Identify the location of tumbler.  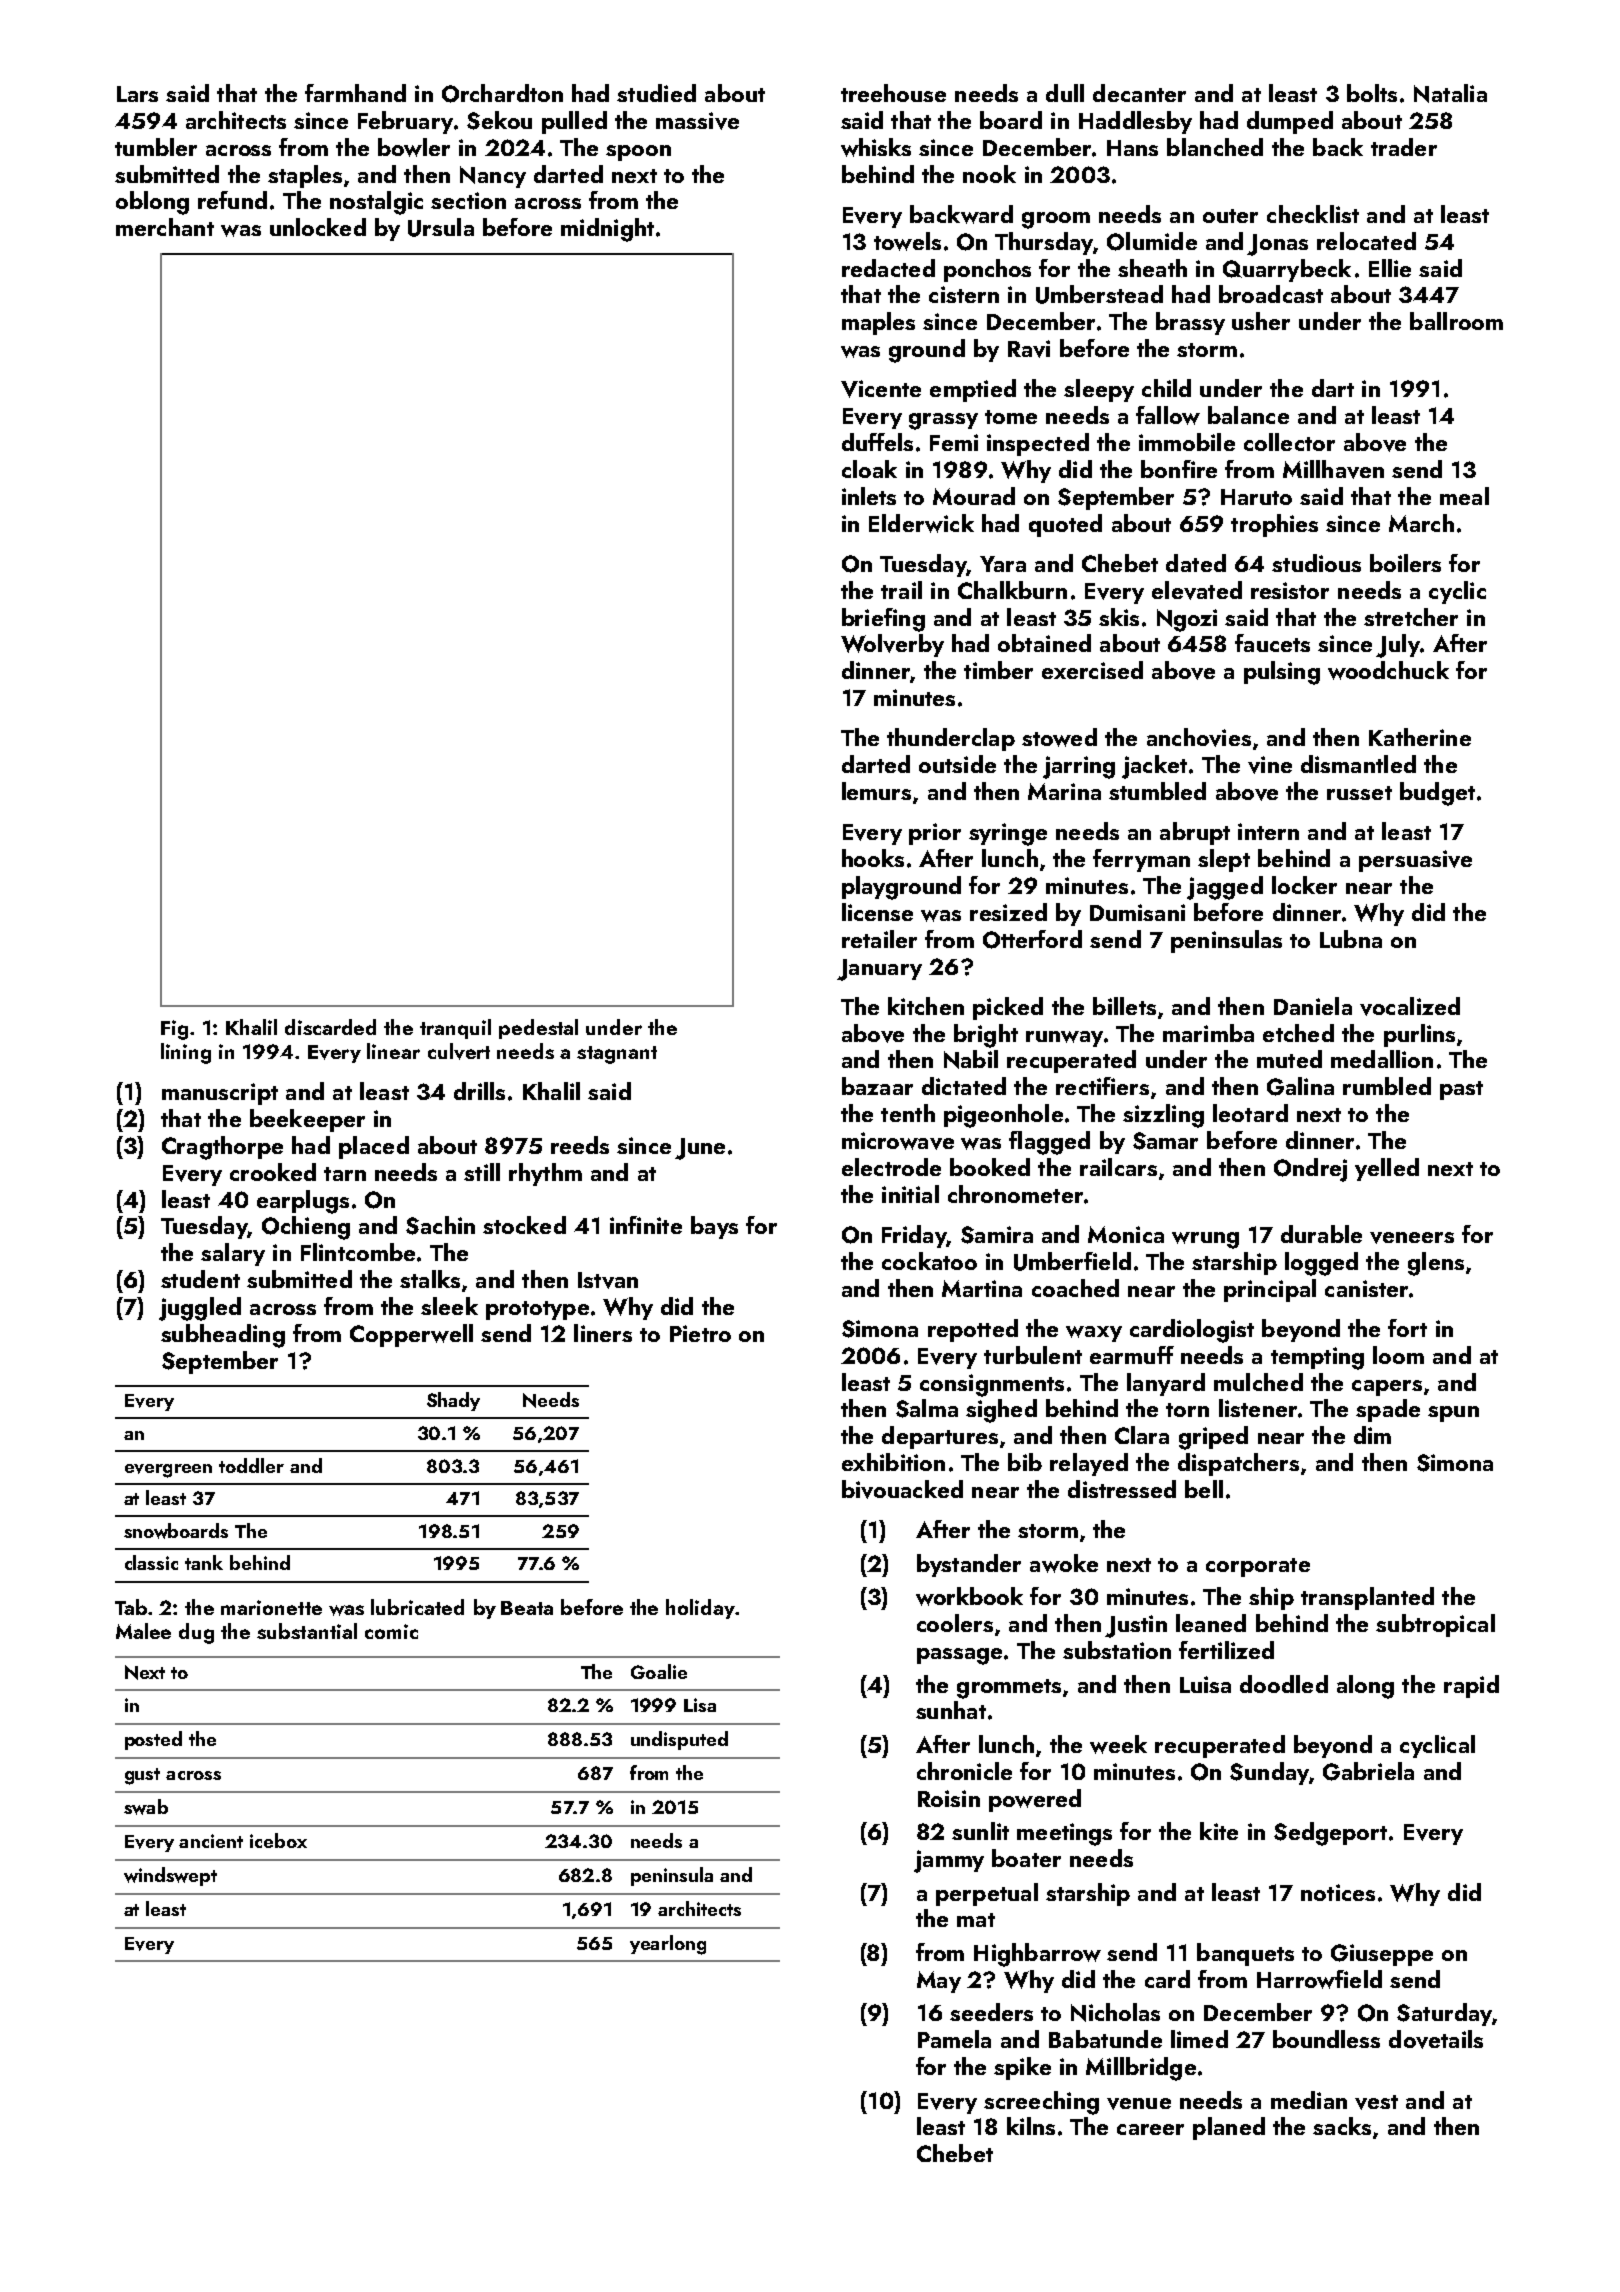
(156, 147).
